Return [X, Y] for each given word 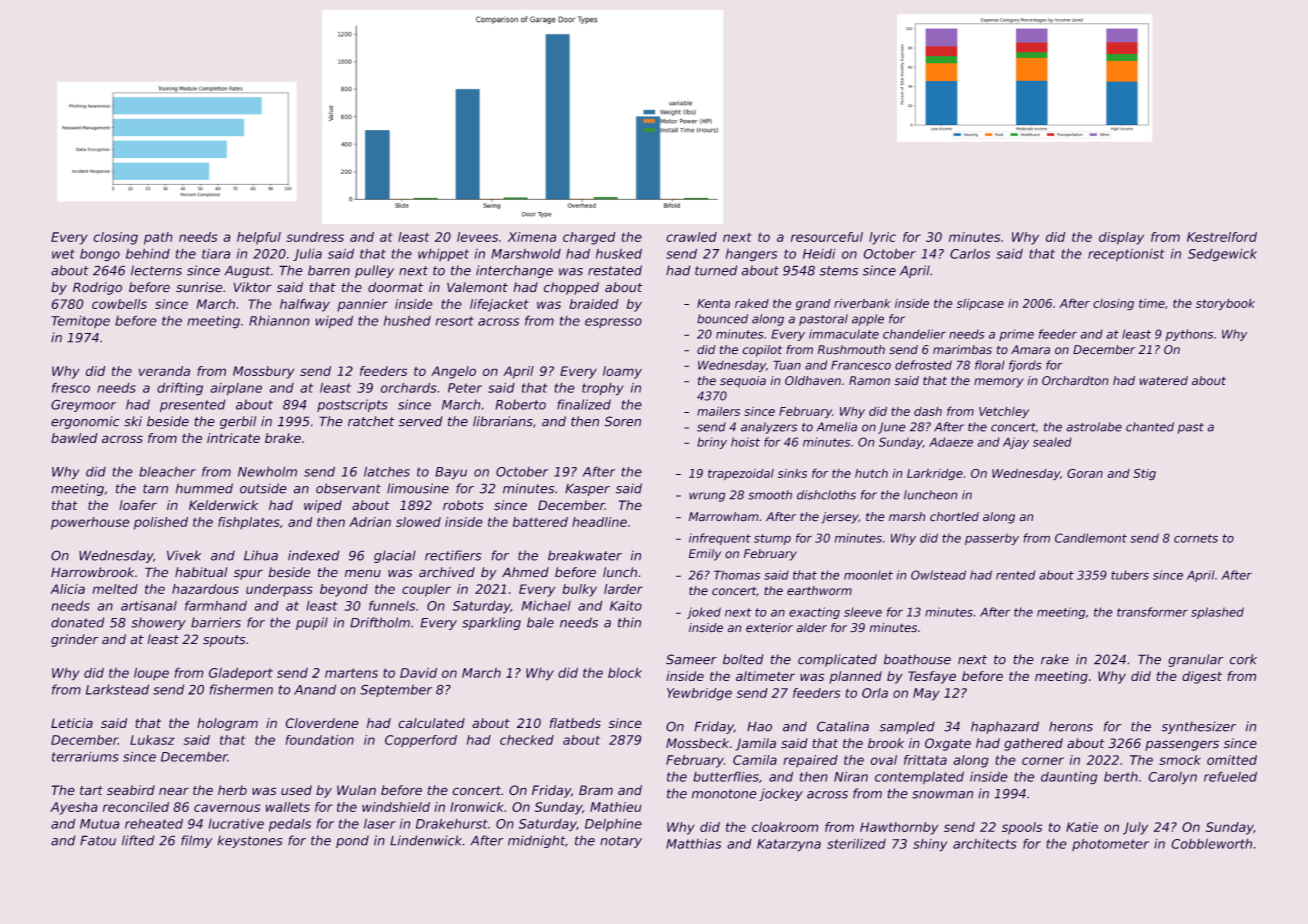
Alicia [67, 589]
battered [540, 522]
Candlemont [1091, 538]
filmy [196, 841]
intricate [233, 438]
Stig [1144, 474]
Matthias [693, 844]
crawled [691, 237]
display [1121, 238]
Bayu [451, 473]
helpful [259, 238]
